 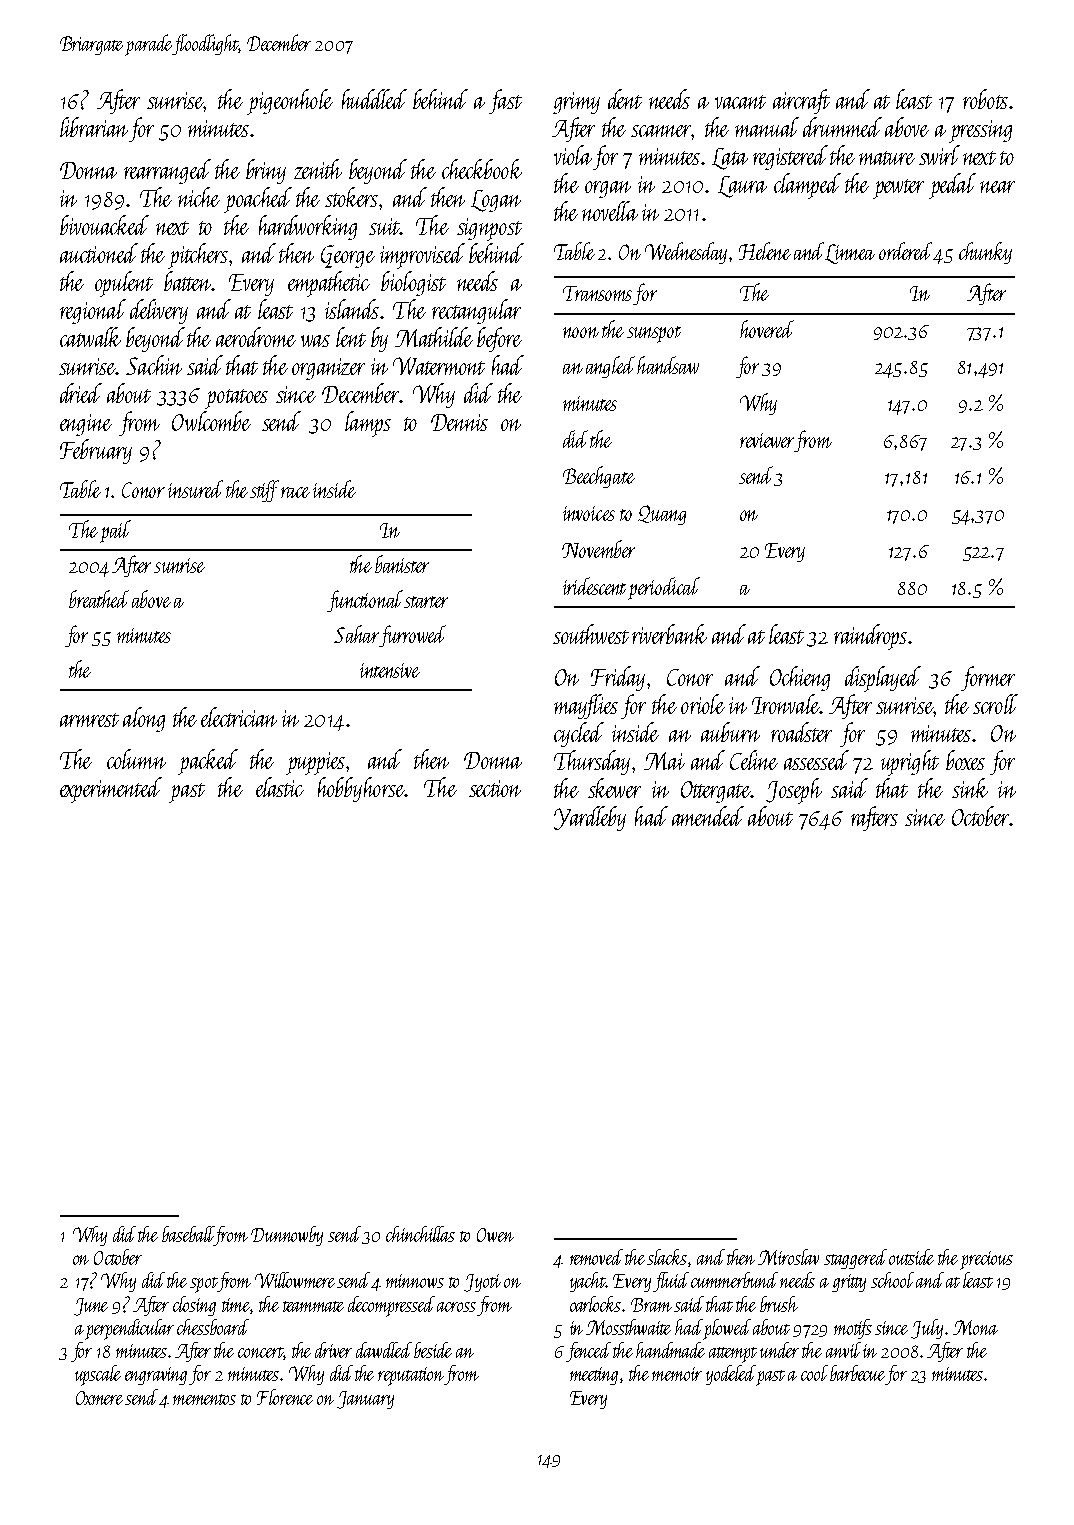 What do you see at coordinates (115, 531) in the screenshot?
I see `pail` at bounding box center [115, 531].
